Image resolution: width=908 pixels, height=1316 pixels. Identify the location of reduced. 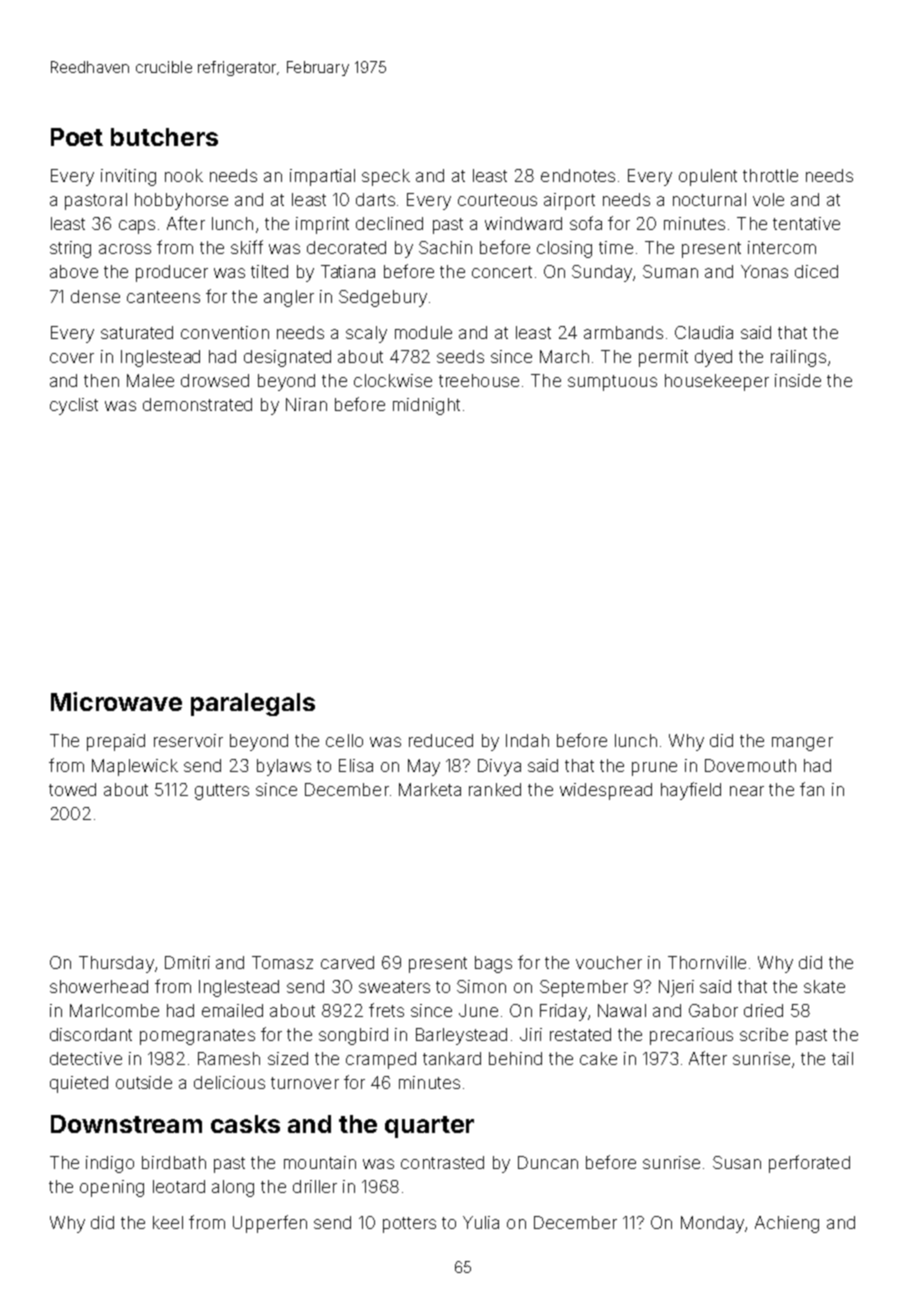
(441, 740).
